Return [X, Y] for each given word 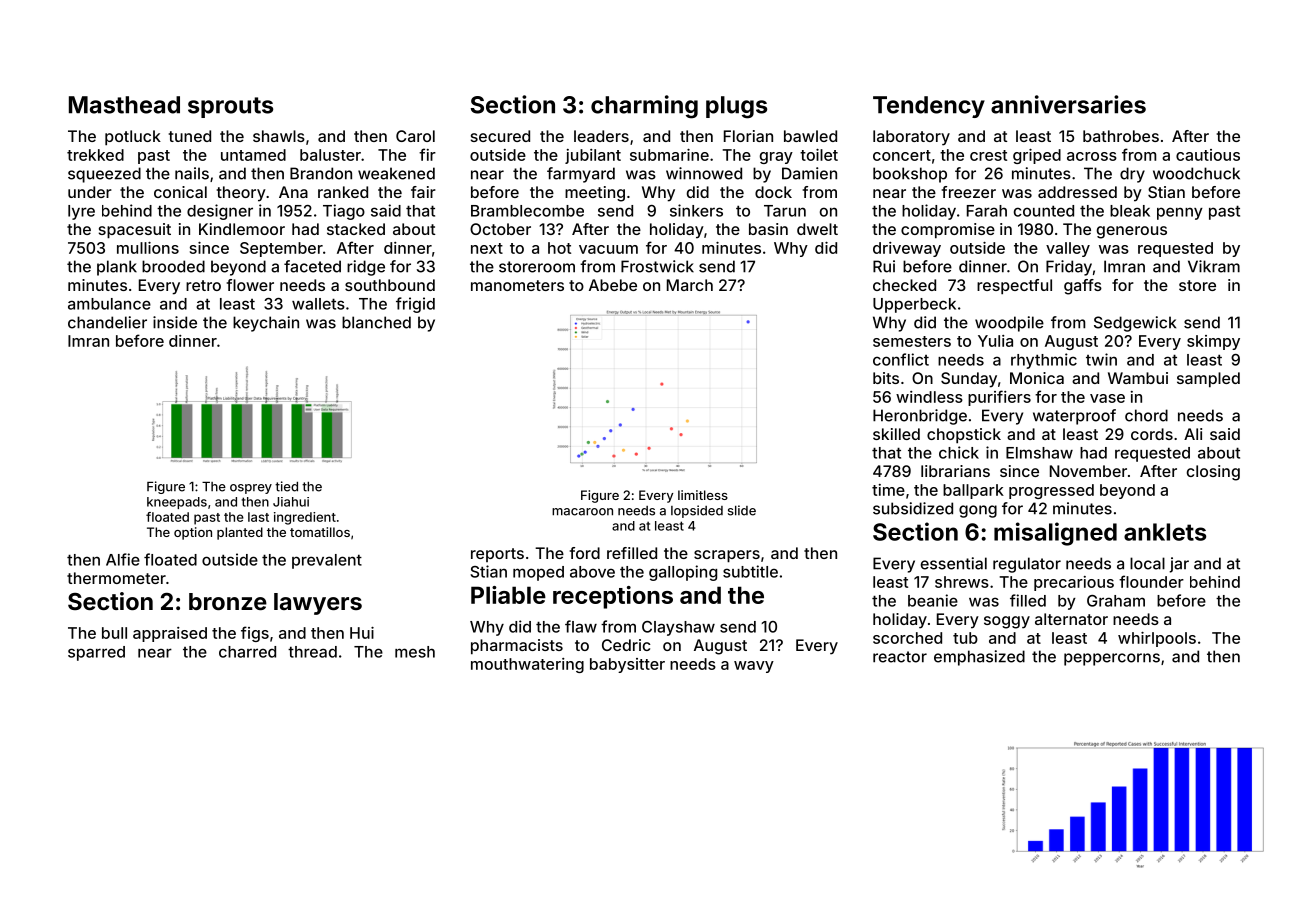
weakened [396, 173]
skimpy [1213, 342]
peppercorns [1112, 659]
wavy [754, 667]
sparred [96, 653]
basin [768, 229]
